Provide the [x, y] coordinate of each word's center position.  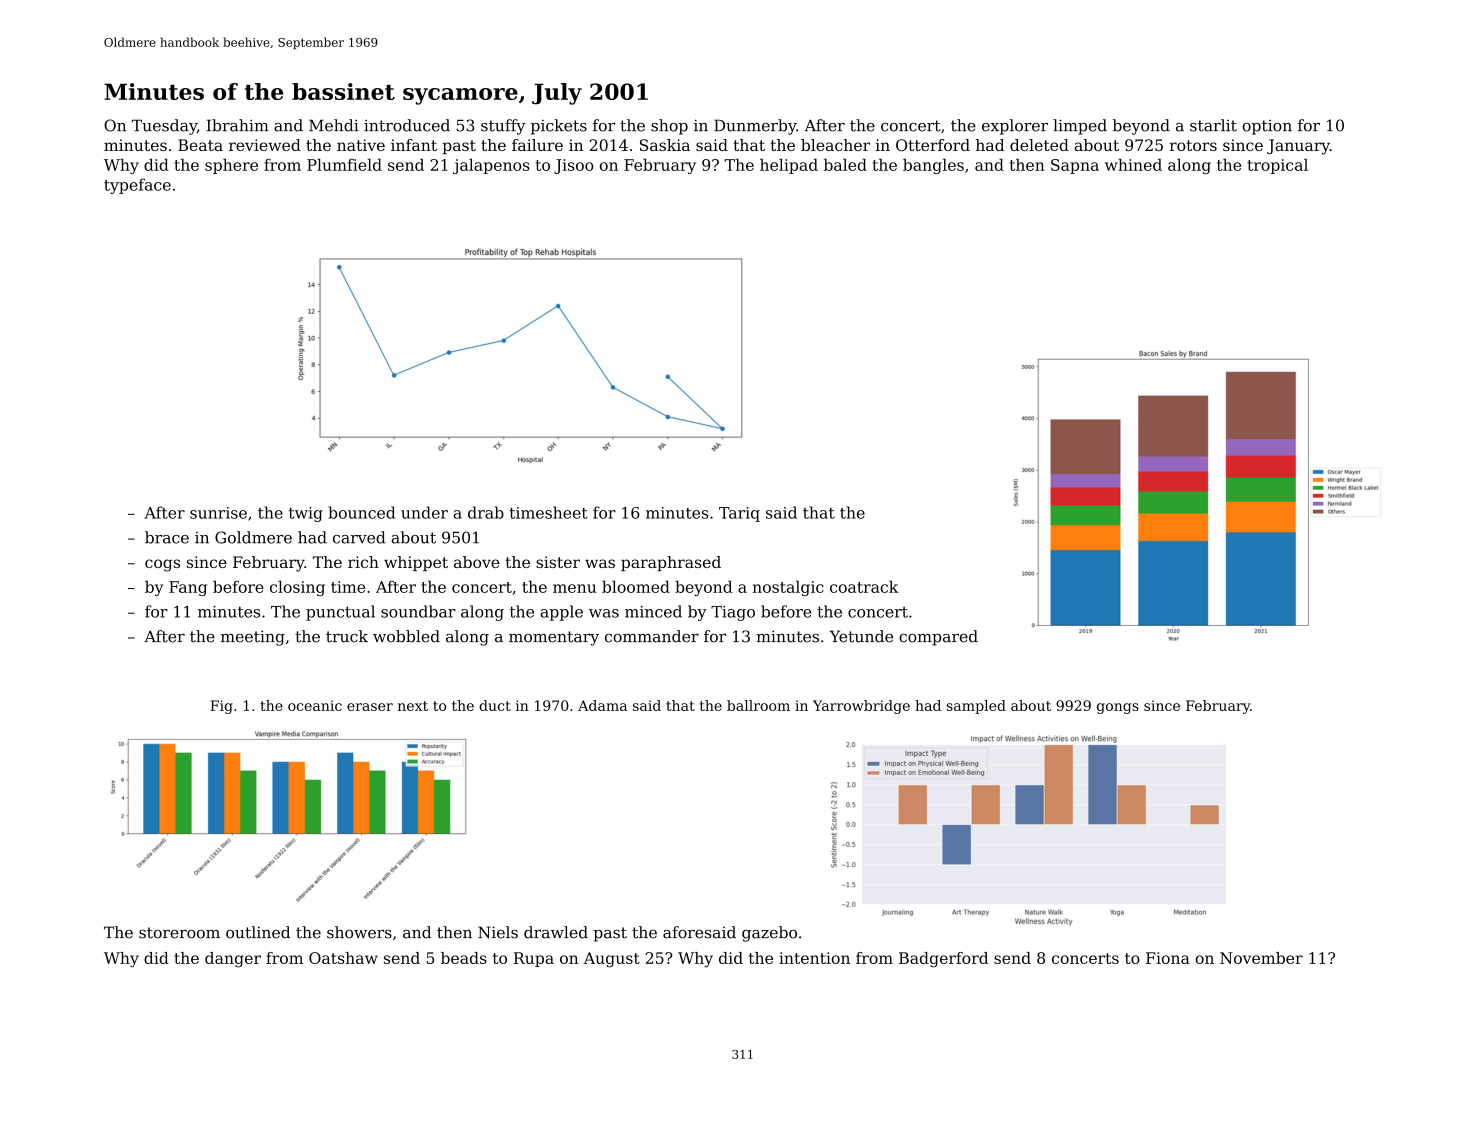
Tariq [739, 514]
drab [486, 512]
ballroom [758, 705]
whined [1133, 165]
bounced [361, 512]
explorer [1015, 127]
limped [1080, 127]
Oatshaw [343, 958]
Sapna [1075, 166]
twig [306, 514]
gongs [1118, 708]
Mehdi [334, 125]
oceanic [315, 705]
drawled [556, 932]
